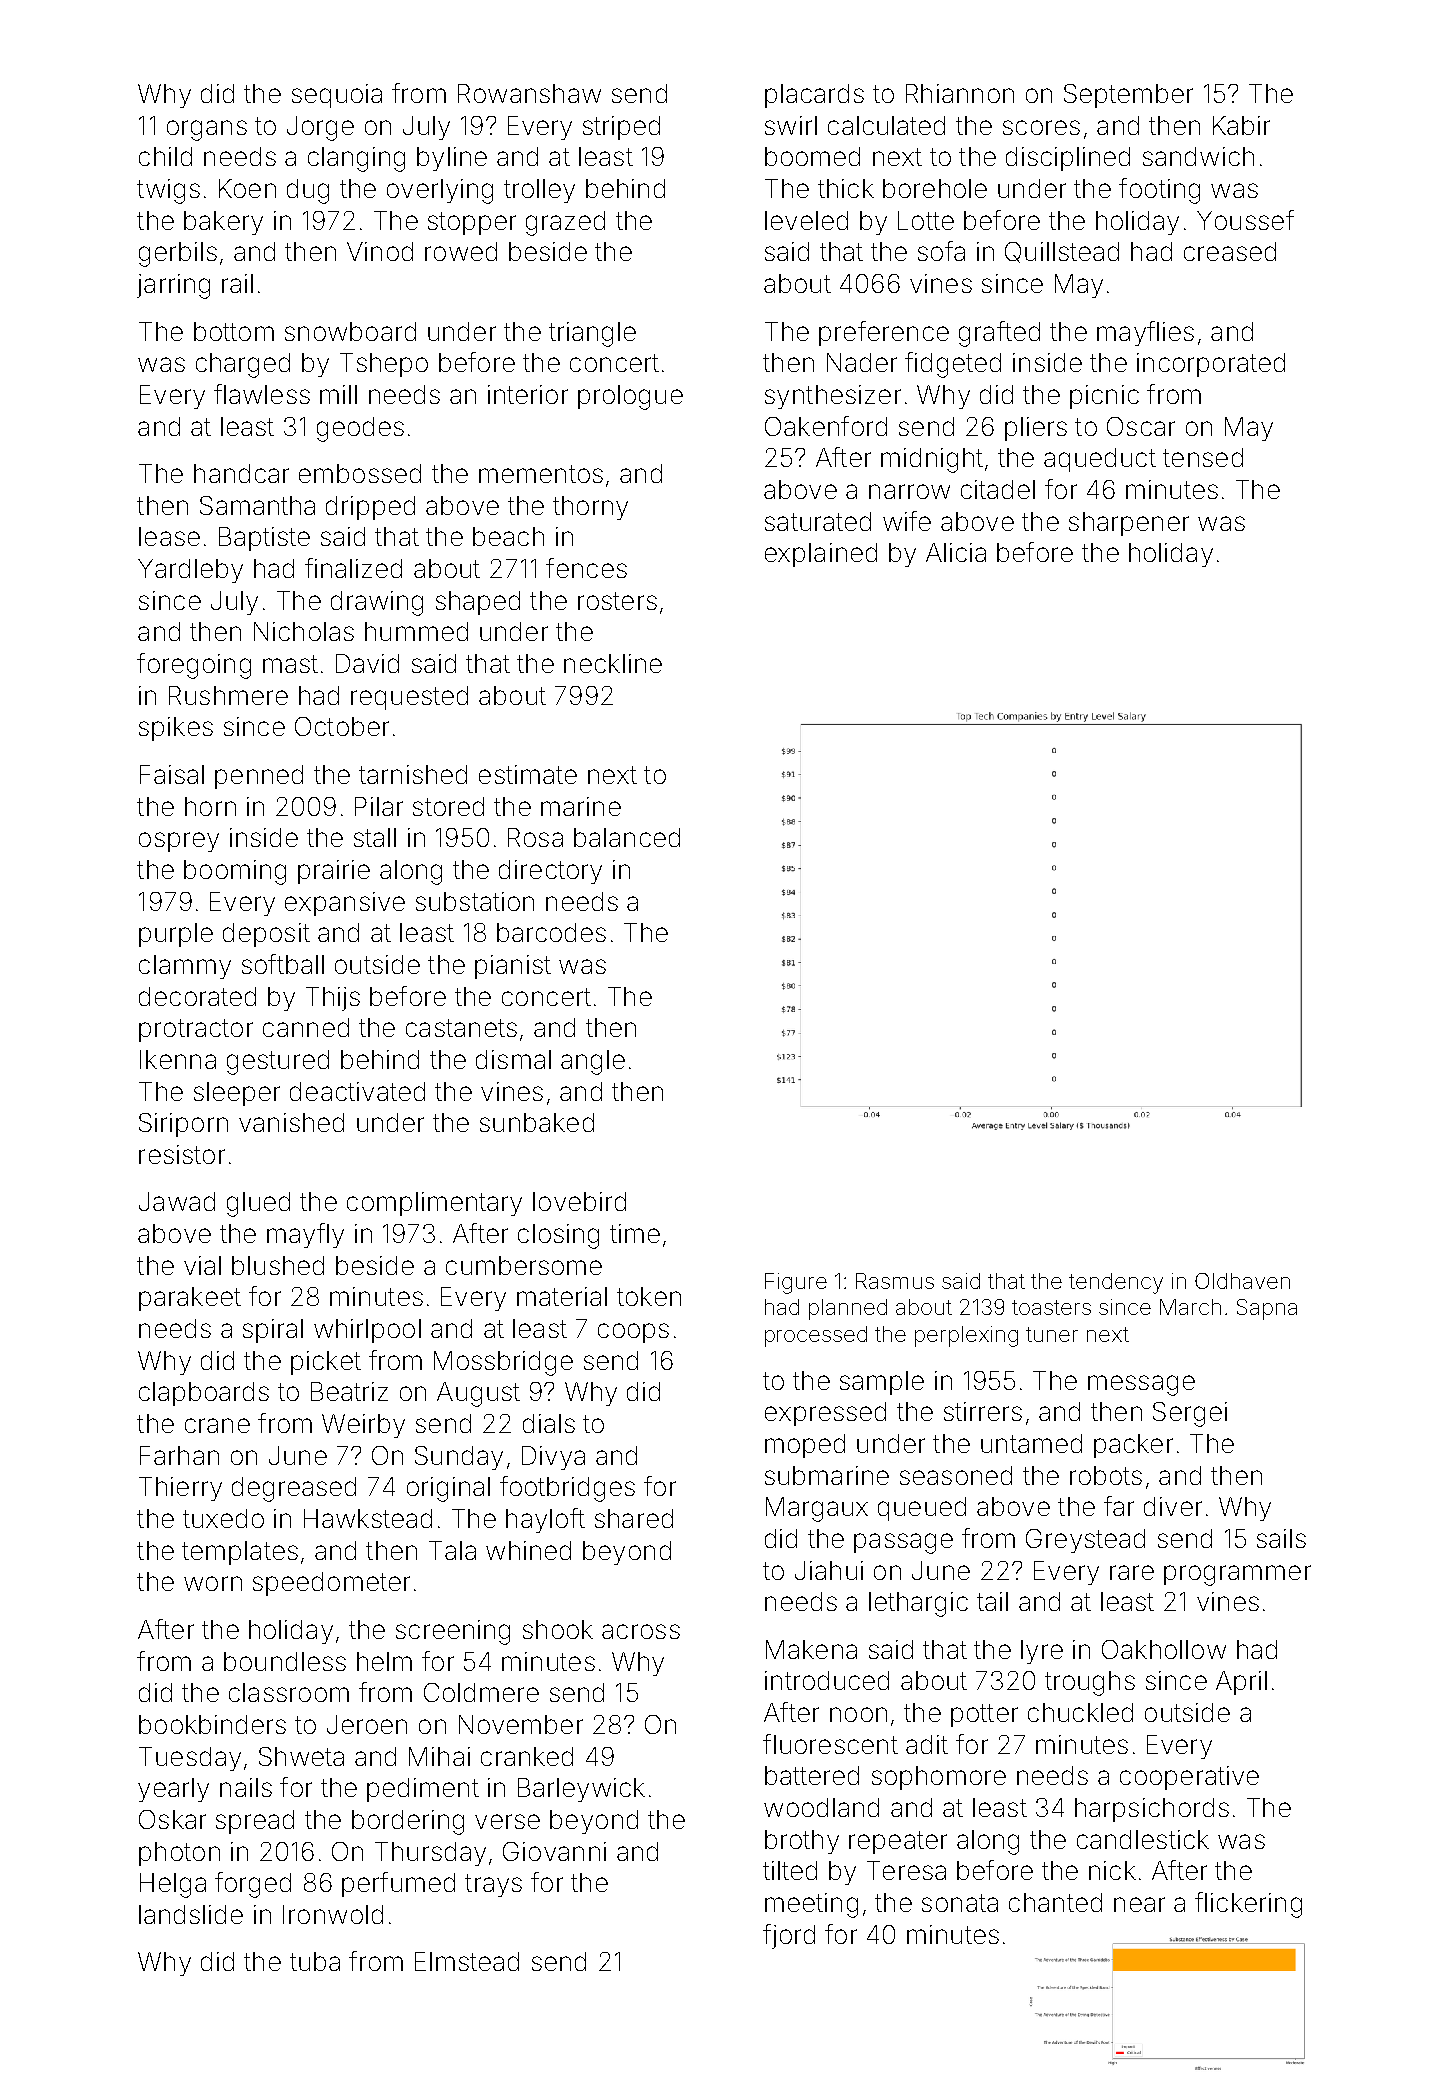 The width and height of the screenshot is (1450, 2100). What do you see at coordinates (207, 130) in the screenshot?
I see `organs` at bounding box center [207, 130].
